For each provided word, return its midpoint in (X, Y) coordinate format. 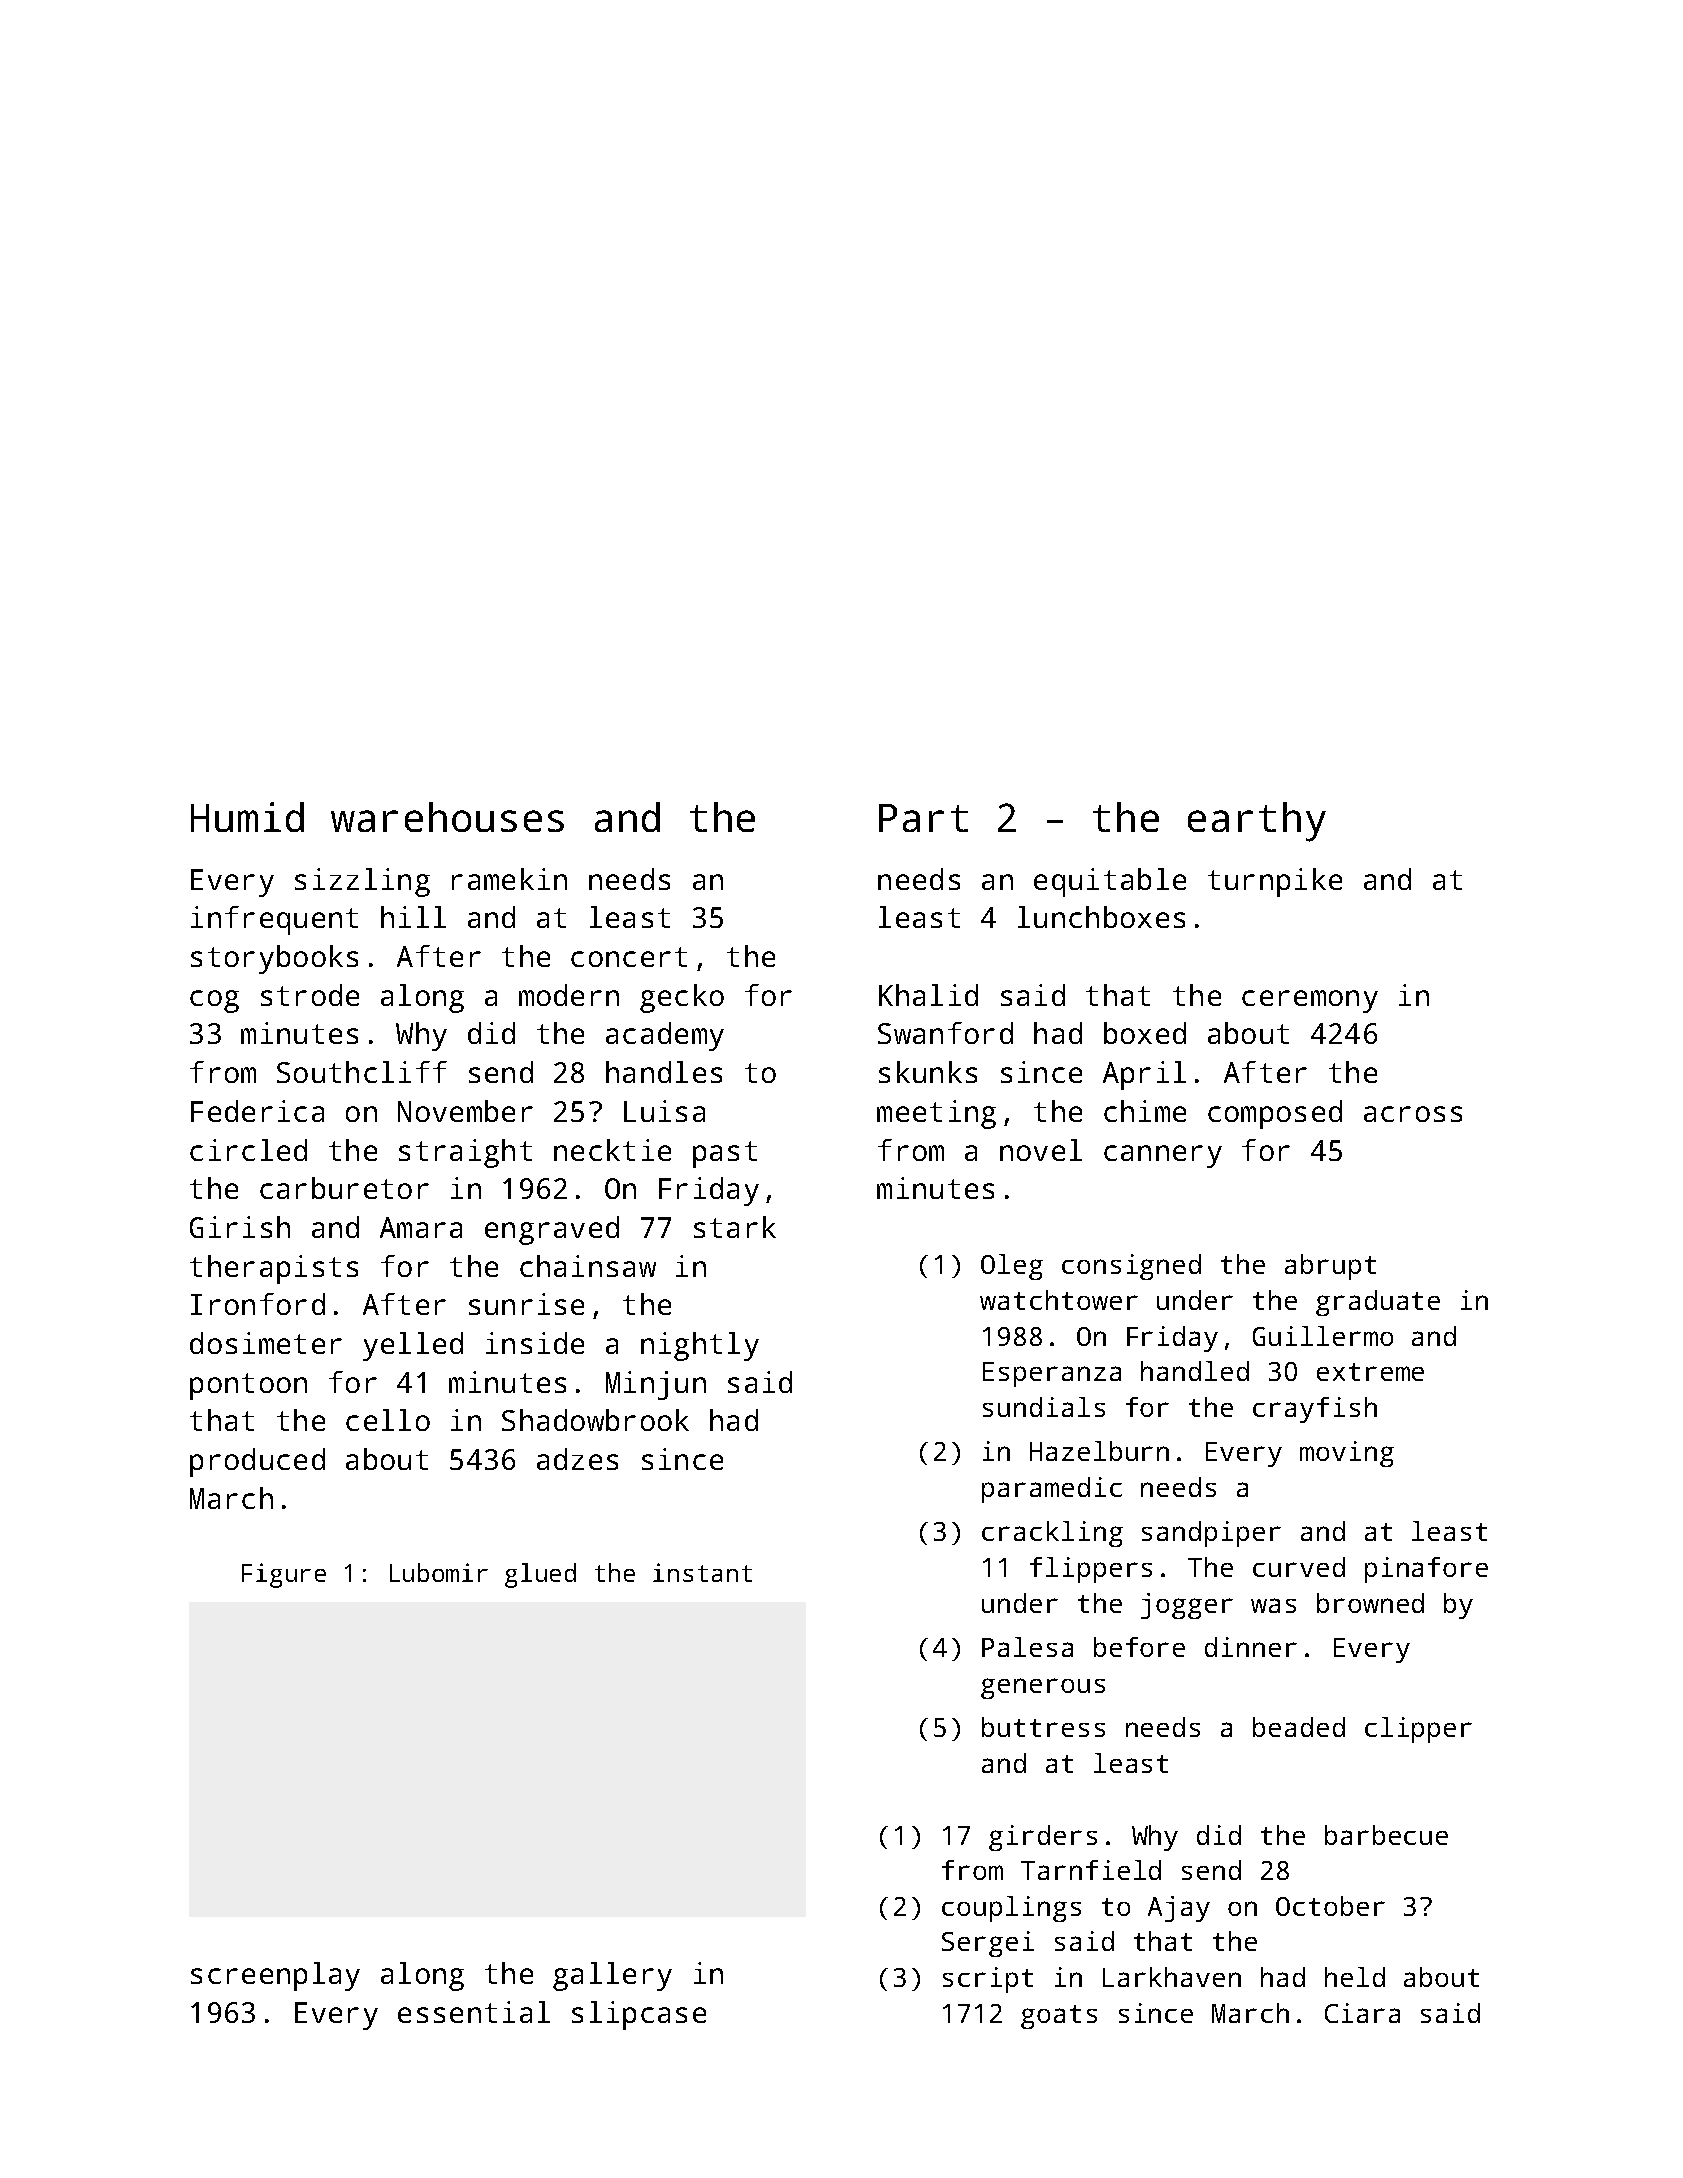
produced (257, 1462)
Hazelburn (1099, 1451)
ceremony (1310, 1001)
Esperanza (1052, 1374)
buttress (1043, 1727)
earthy (1257, 822)
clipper (1418, 1730)
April (1144, 1075)
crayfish (1315, 1410)
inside (535, 1343)
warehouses (447, 817)
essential (474, 2012)
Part (923, 818)
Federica (257, 1111)
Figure (284, 1575)
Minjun (656, 1385)
